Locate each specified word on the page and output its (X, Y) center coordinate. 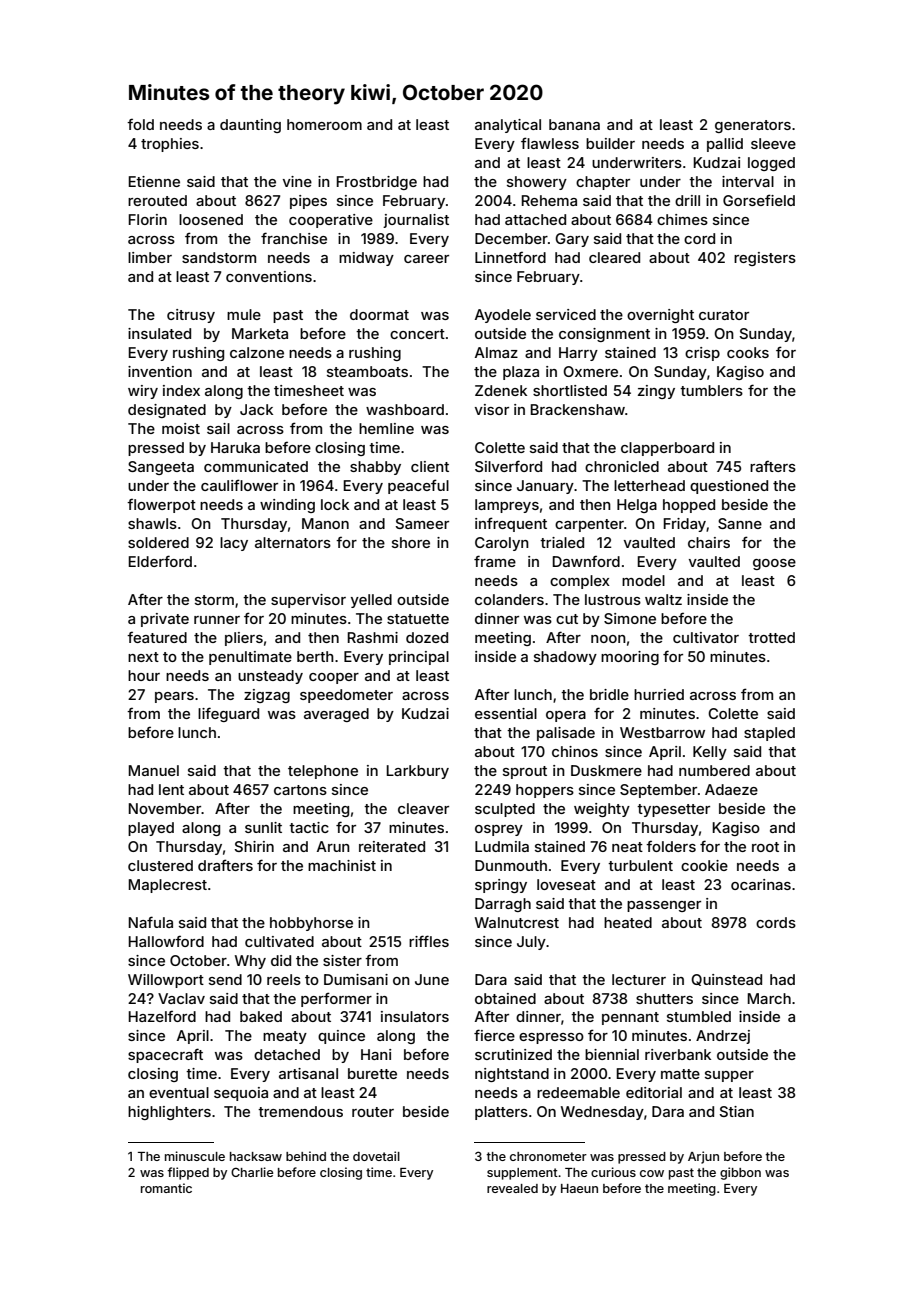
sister (342, 960)
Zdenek (501, 390)
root (765, 847)
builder (610, 143)
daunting (250, 126)
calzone (257, 352)
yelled (371, 601)
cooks (748, 352)
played (151, 829)
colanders (509, 599)
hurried (659, 694)
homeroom (324, 124)
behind (306, 1156)
